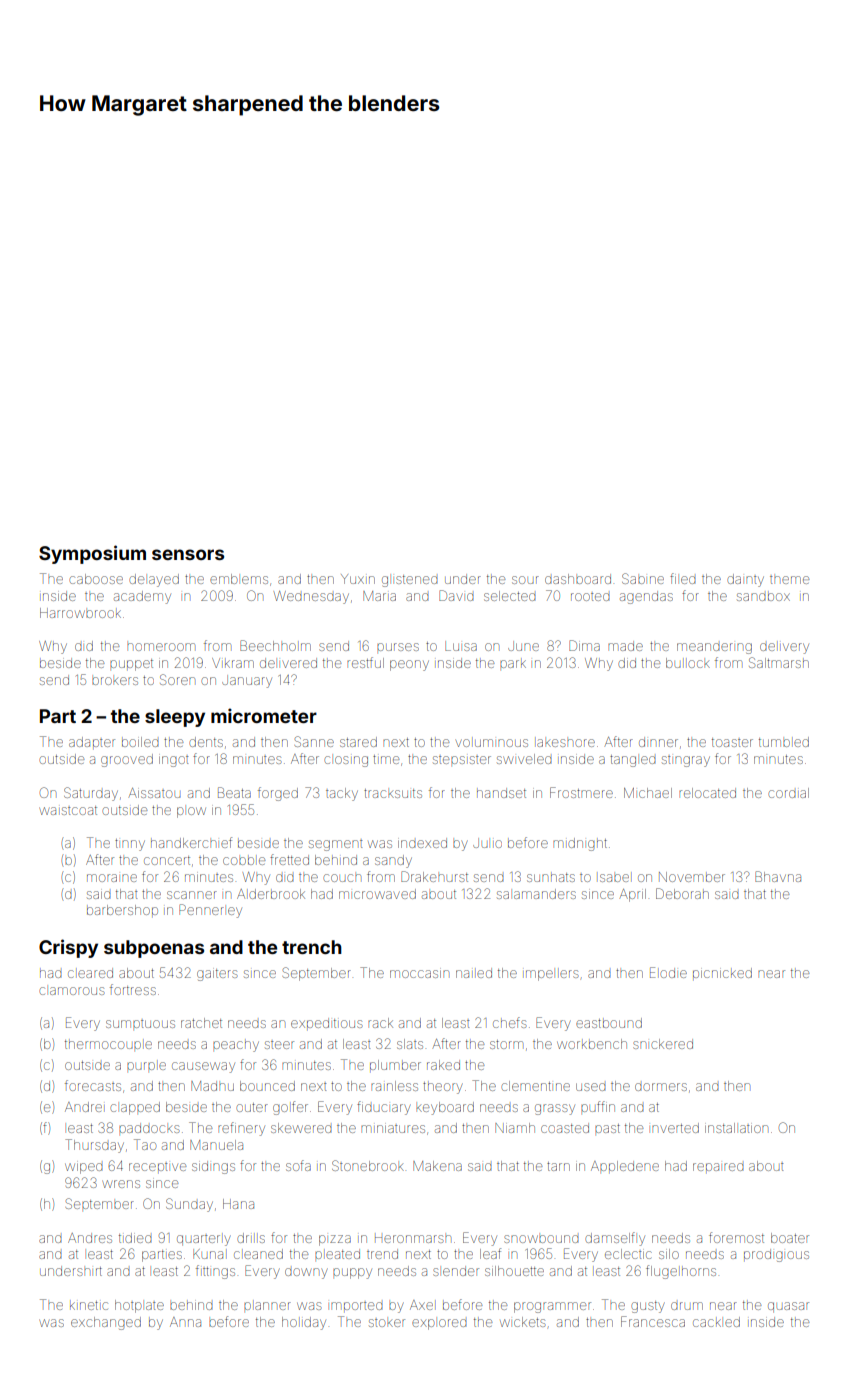 The image size is (849, 1400). What do you see at coordinates (648, 793) in the screenshot?
I see `Michael` at bounding box center [648, 793].
